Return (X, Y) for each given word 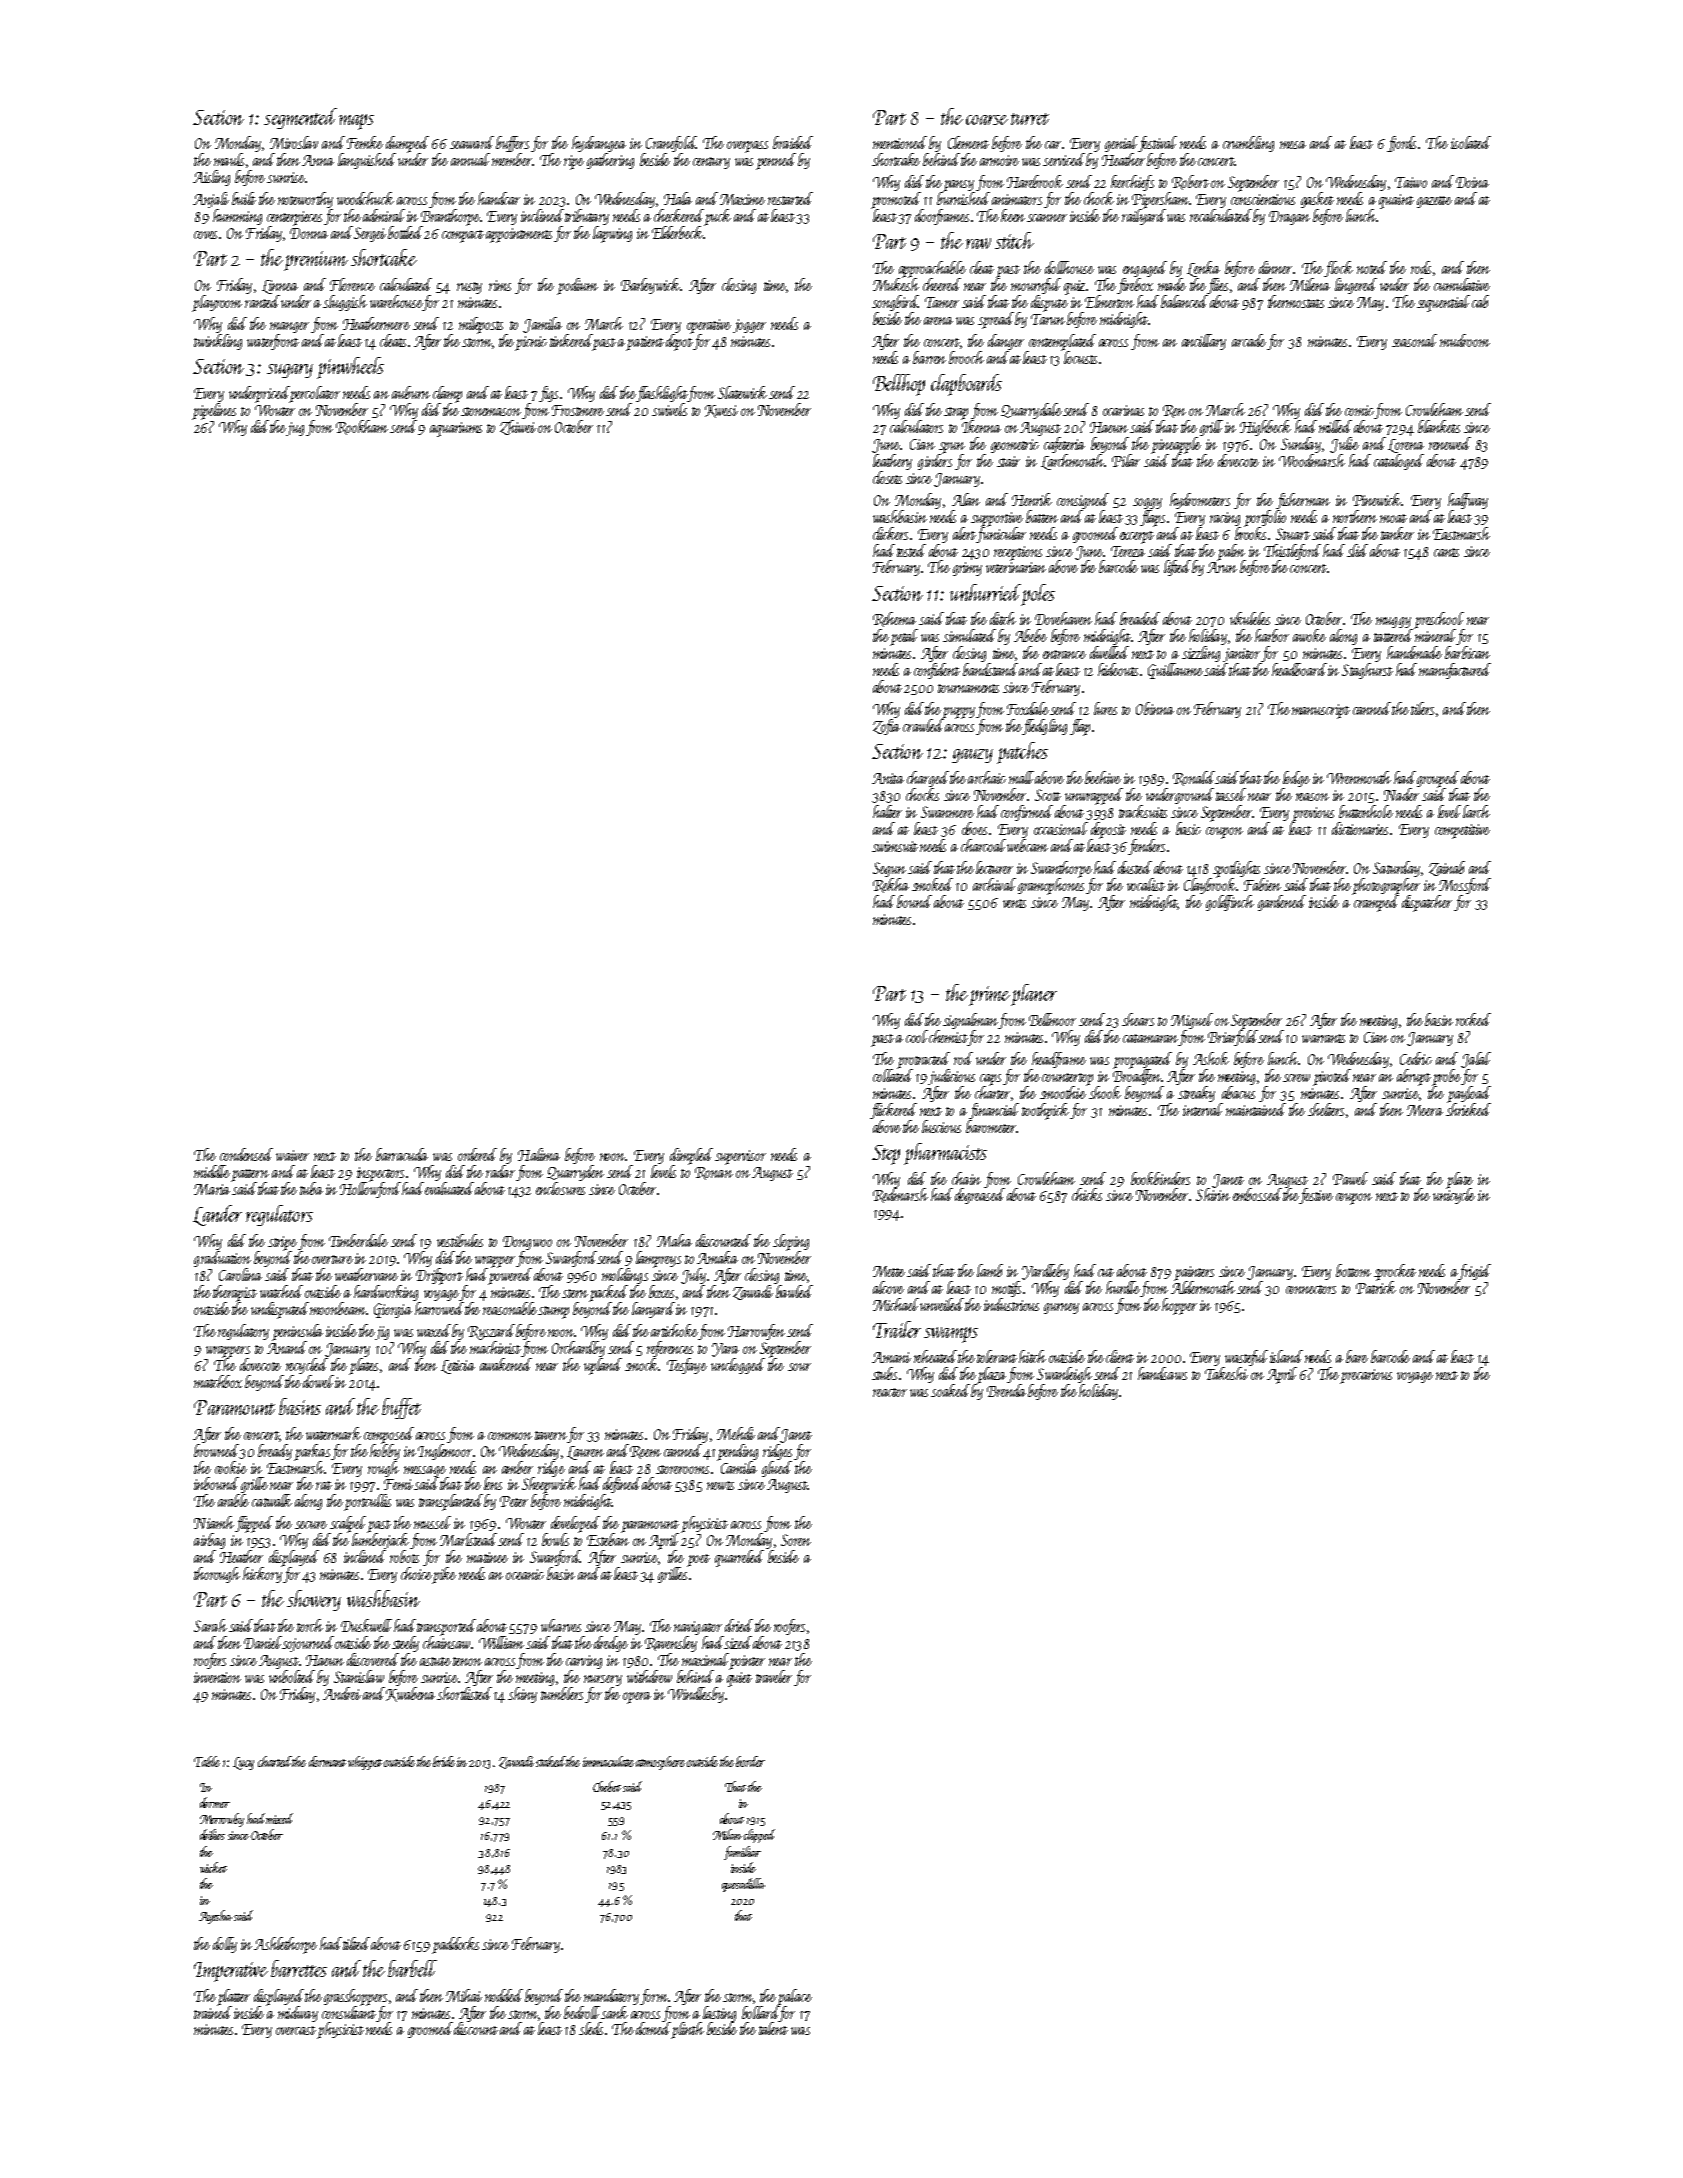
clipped (759, 1836)
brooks (1250, 533)
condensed (246, 1154)
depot (679, 342)
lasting (719, 2014)
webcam (1027, 845)
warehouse (396, 303)
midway (298, 2014)
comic (1359, 410)
